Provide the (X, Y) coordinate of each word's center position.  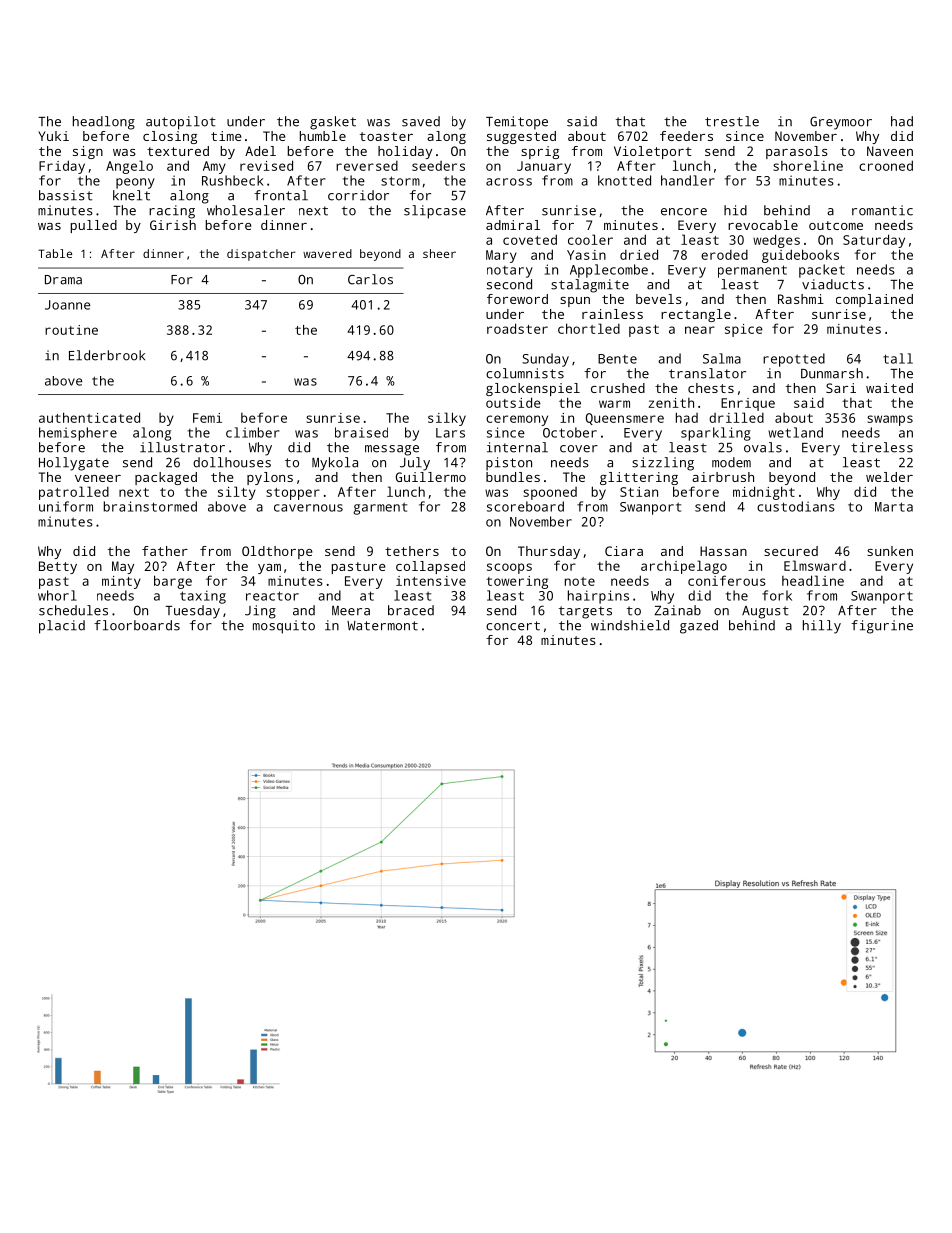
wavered (327, 253)
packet (822, 271)
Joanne (67, 305)
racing (172, 212)
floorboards (137, 625)
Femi (207, 418)
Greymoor (841, 123)
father (165, 551)
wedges (776, 241)
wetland (795, 432)
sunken (890, 551)
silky (447, 419)
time (226, 136)
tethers (412, 551)
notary (510, 272)
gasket (333, 123)
